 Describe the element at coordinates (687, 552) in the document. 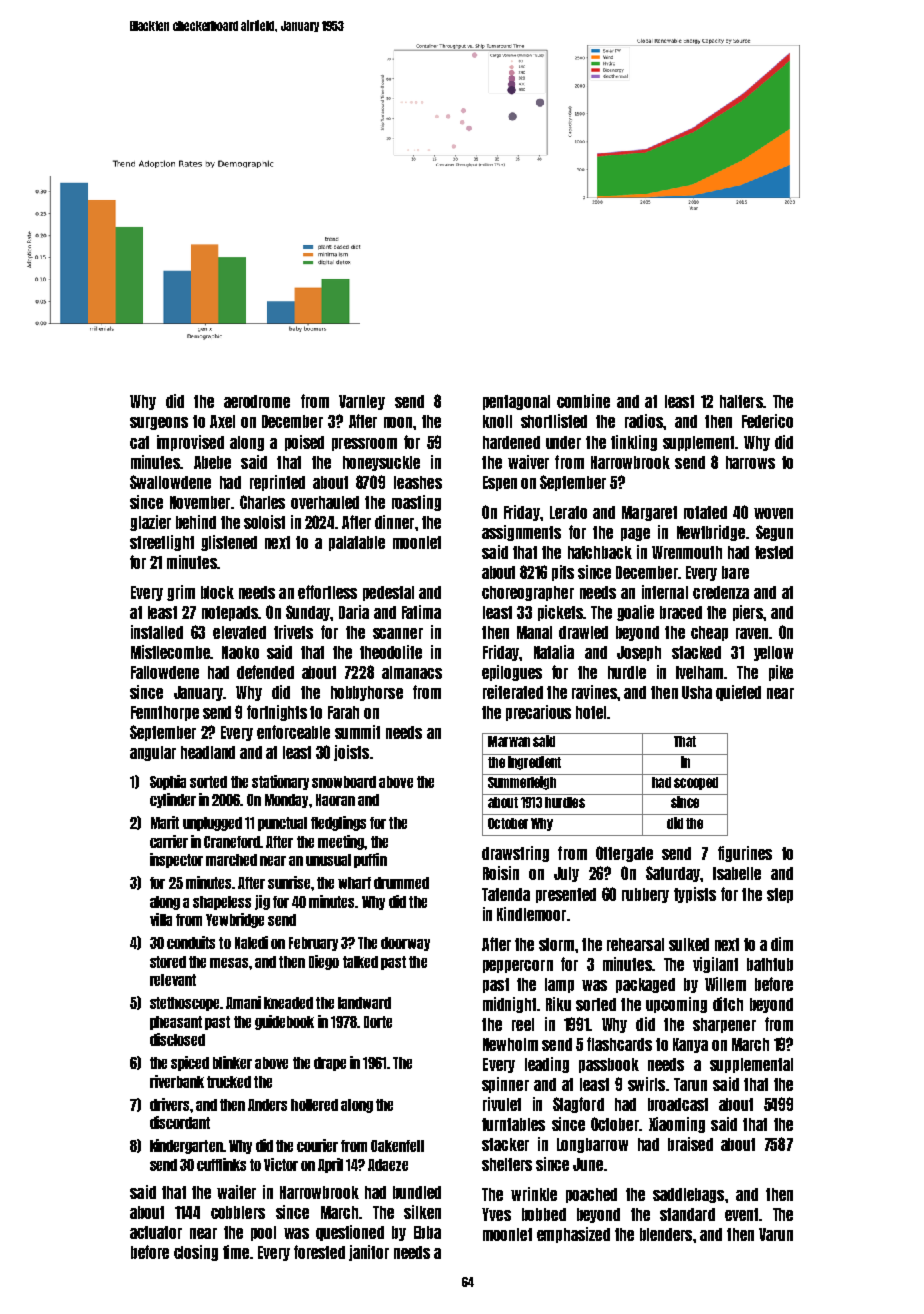

I see `Wrenmouth` at that location.
